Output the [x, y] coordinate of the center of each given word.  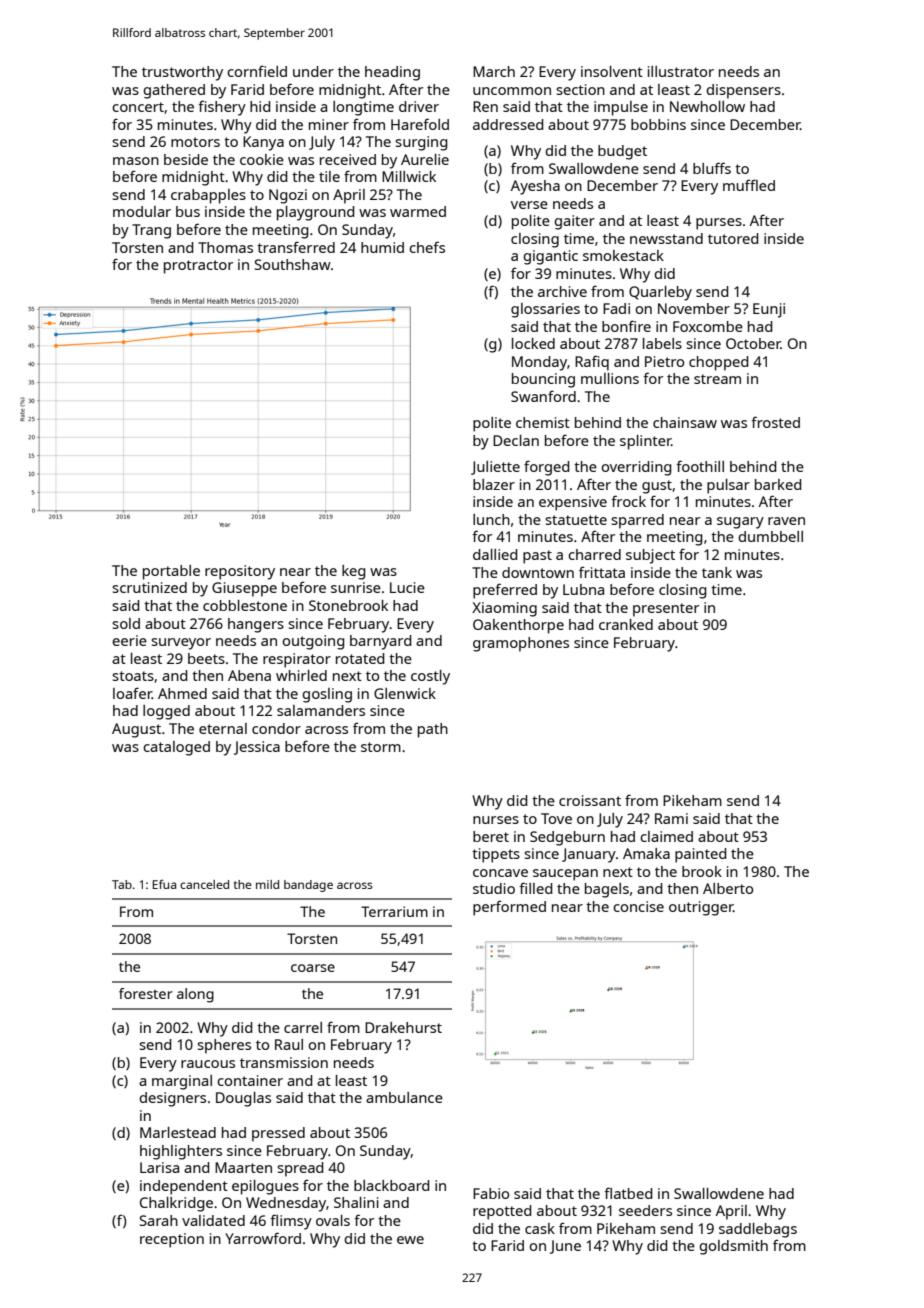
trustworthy [182, 73]
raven [786, 521]
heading [392, 73]
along [195, 995]
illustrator [681, 71]
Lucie [407, 587]
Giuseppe [244, 589]
